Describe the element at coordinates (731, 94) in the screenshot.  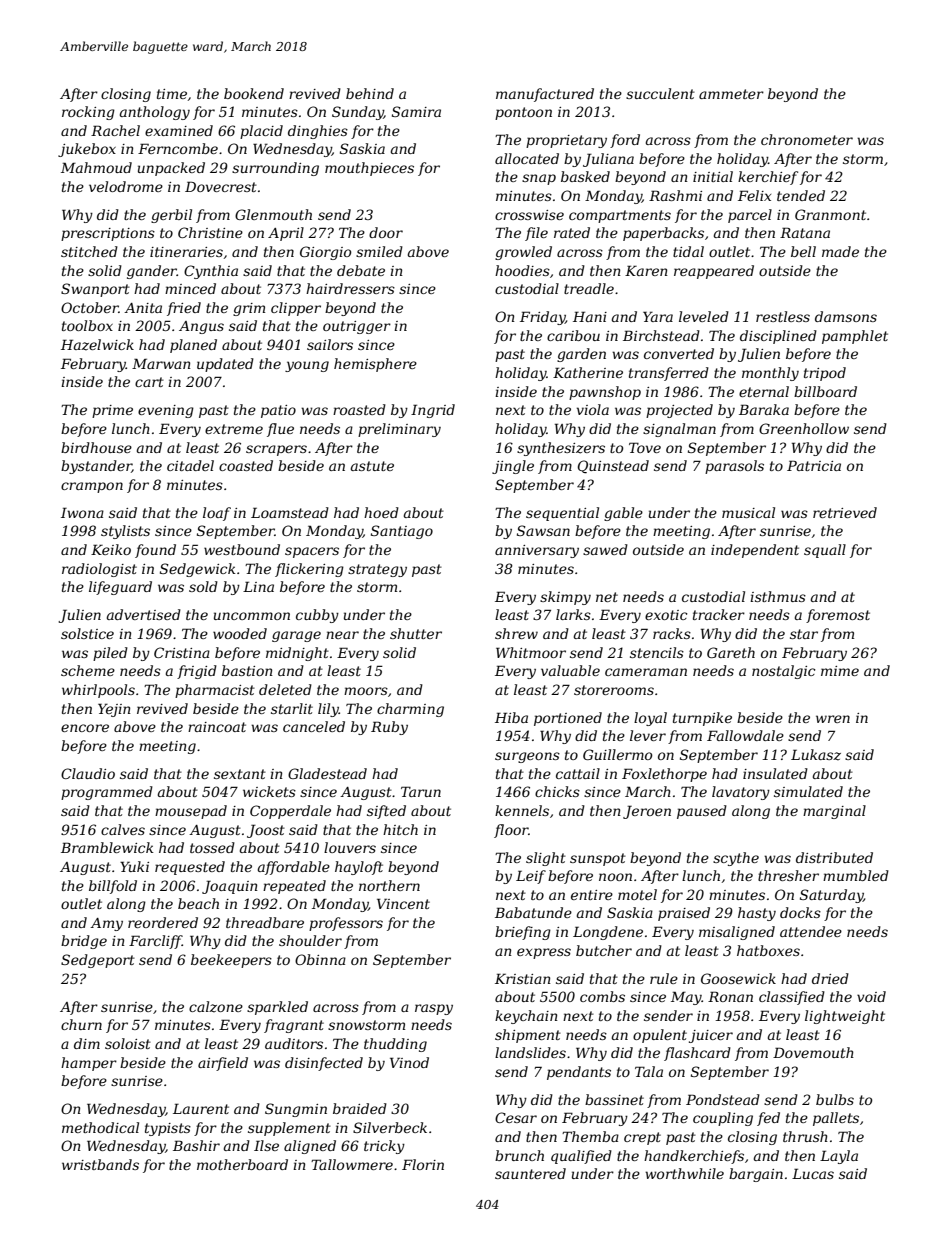
I see `ammeter` at that location.
